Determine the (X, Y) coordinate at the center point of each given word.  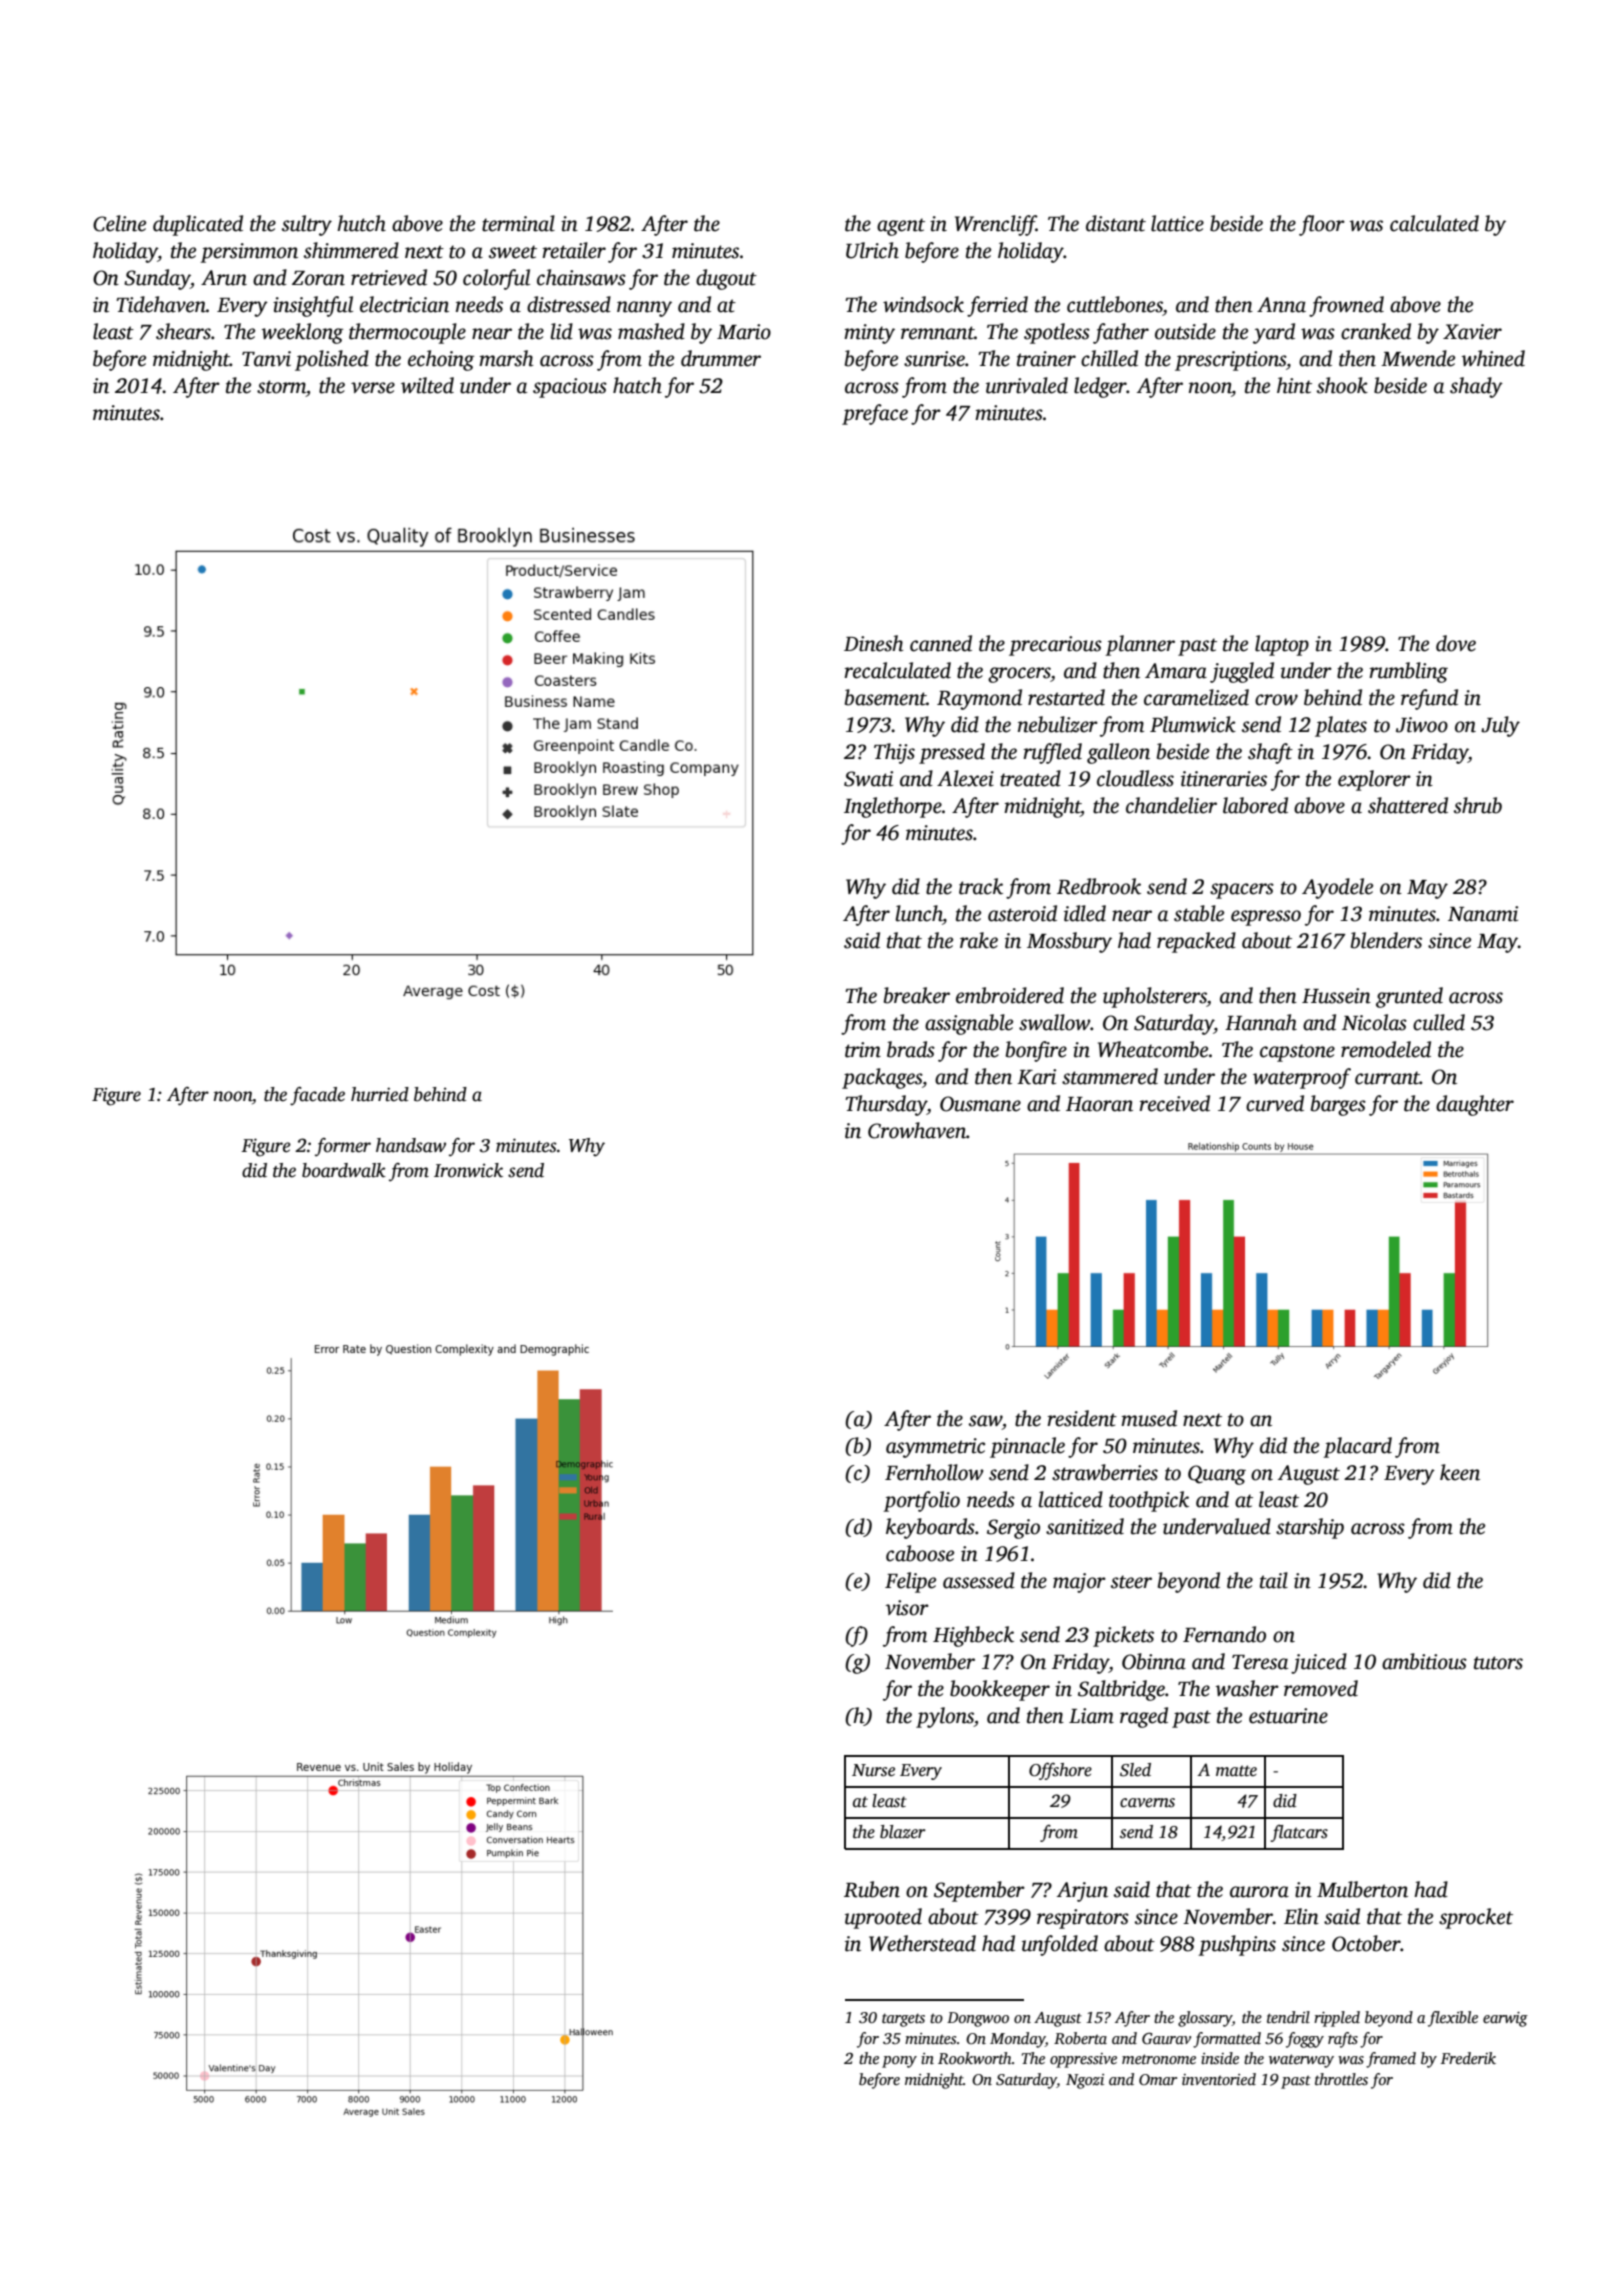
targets (903, 2020)
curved (1275, 1103)
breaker (917, 995)
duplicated (198, 225)
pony (899, 2062)
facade (317, 1096)
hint (1294, 385)
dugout (726, 279)
